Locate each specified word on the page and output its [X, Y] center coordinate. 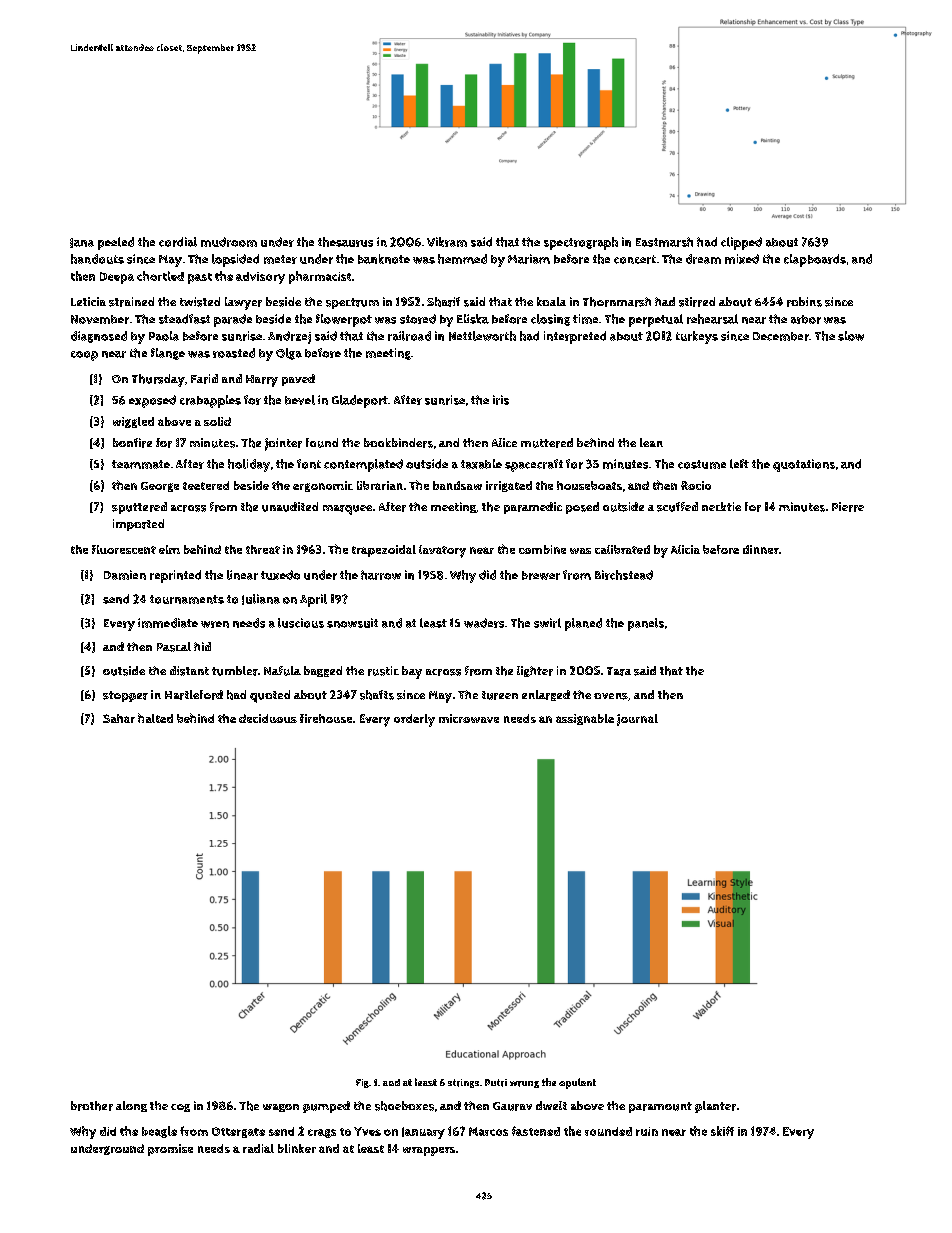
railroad [409, 336]
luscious [301, 623]
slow [851, 336]
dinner [761, 549]
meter [280, 259]
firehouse [326, 718]
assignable [585, 719]
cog [180, 1108]
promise [170, 1150]
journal [637, 720]
